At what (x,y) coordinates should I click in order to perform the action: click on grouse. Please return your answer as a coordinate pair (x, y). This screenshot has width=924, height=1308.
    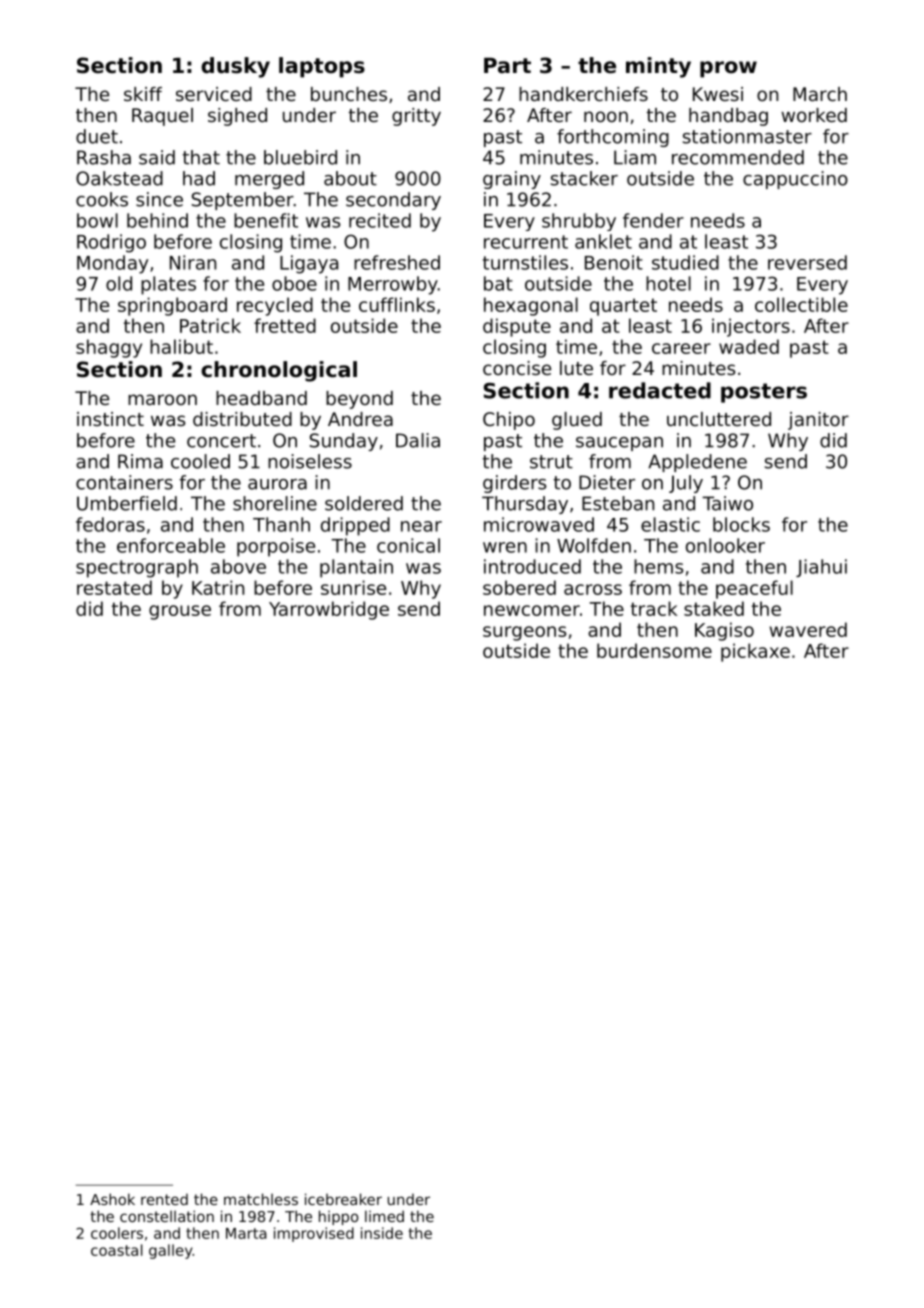
    Looking at the image, I should click on (180, 612).
